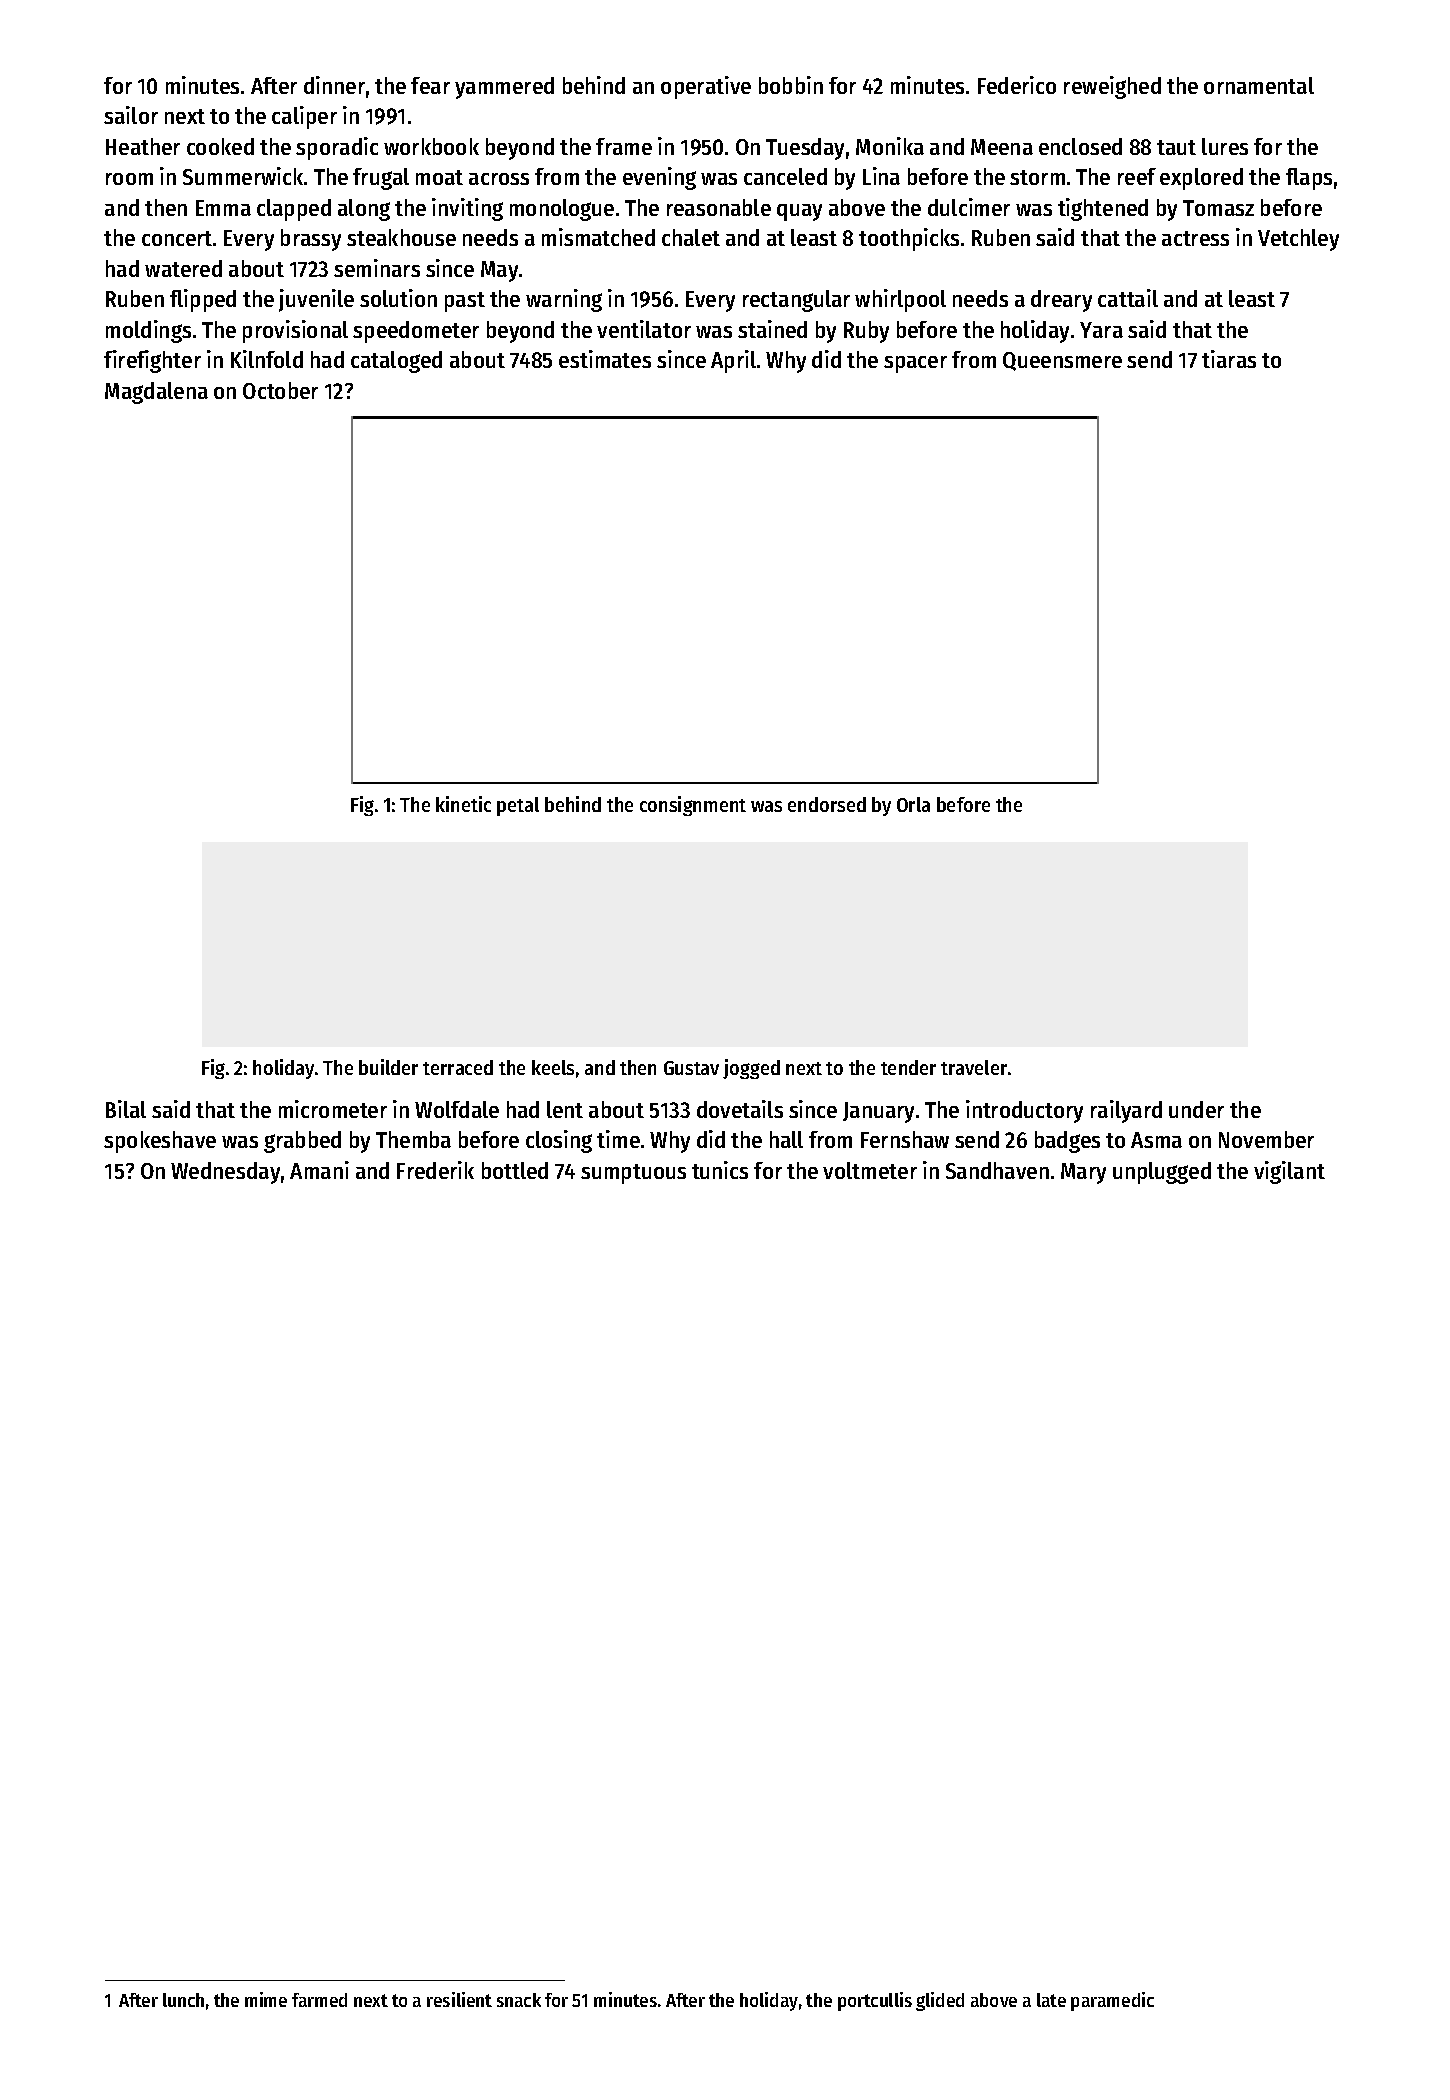 The height and width of the screenshot is (2100, 1450). What do you see at coordinates (1112, 2001) in the screenshot?
I see `paramedic` at bounding box center [1112, 2001].
